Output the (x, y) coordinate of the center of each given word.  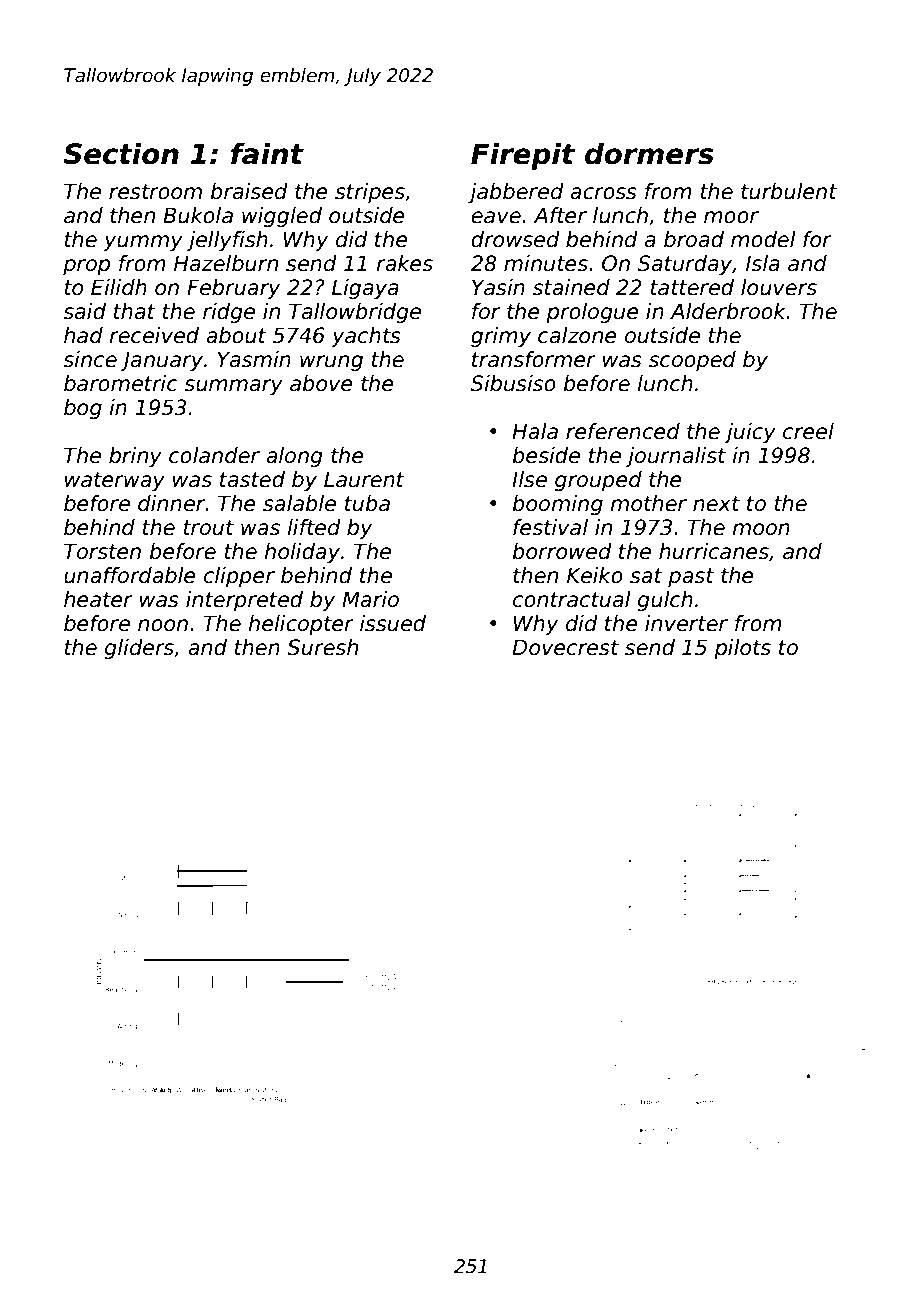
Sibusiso (513, 383)
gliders (139, 649)
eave (496, 217)
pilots (742, 649)
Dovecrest (565, 647)
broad (694, 239)
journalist (676, 457)
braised (249, 191)
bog (83, 409)
